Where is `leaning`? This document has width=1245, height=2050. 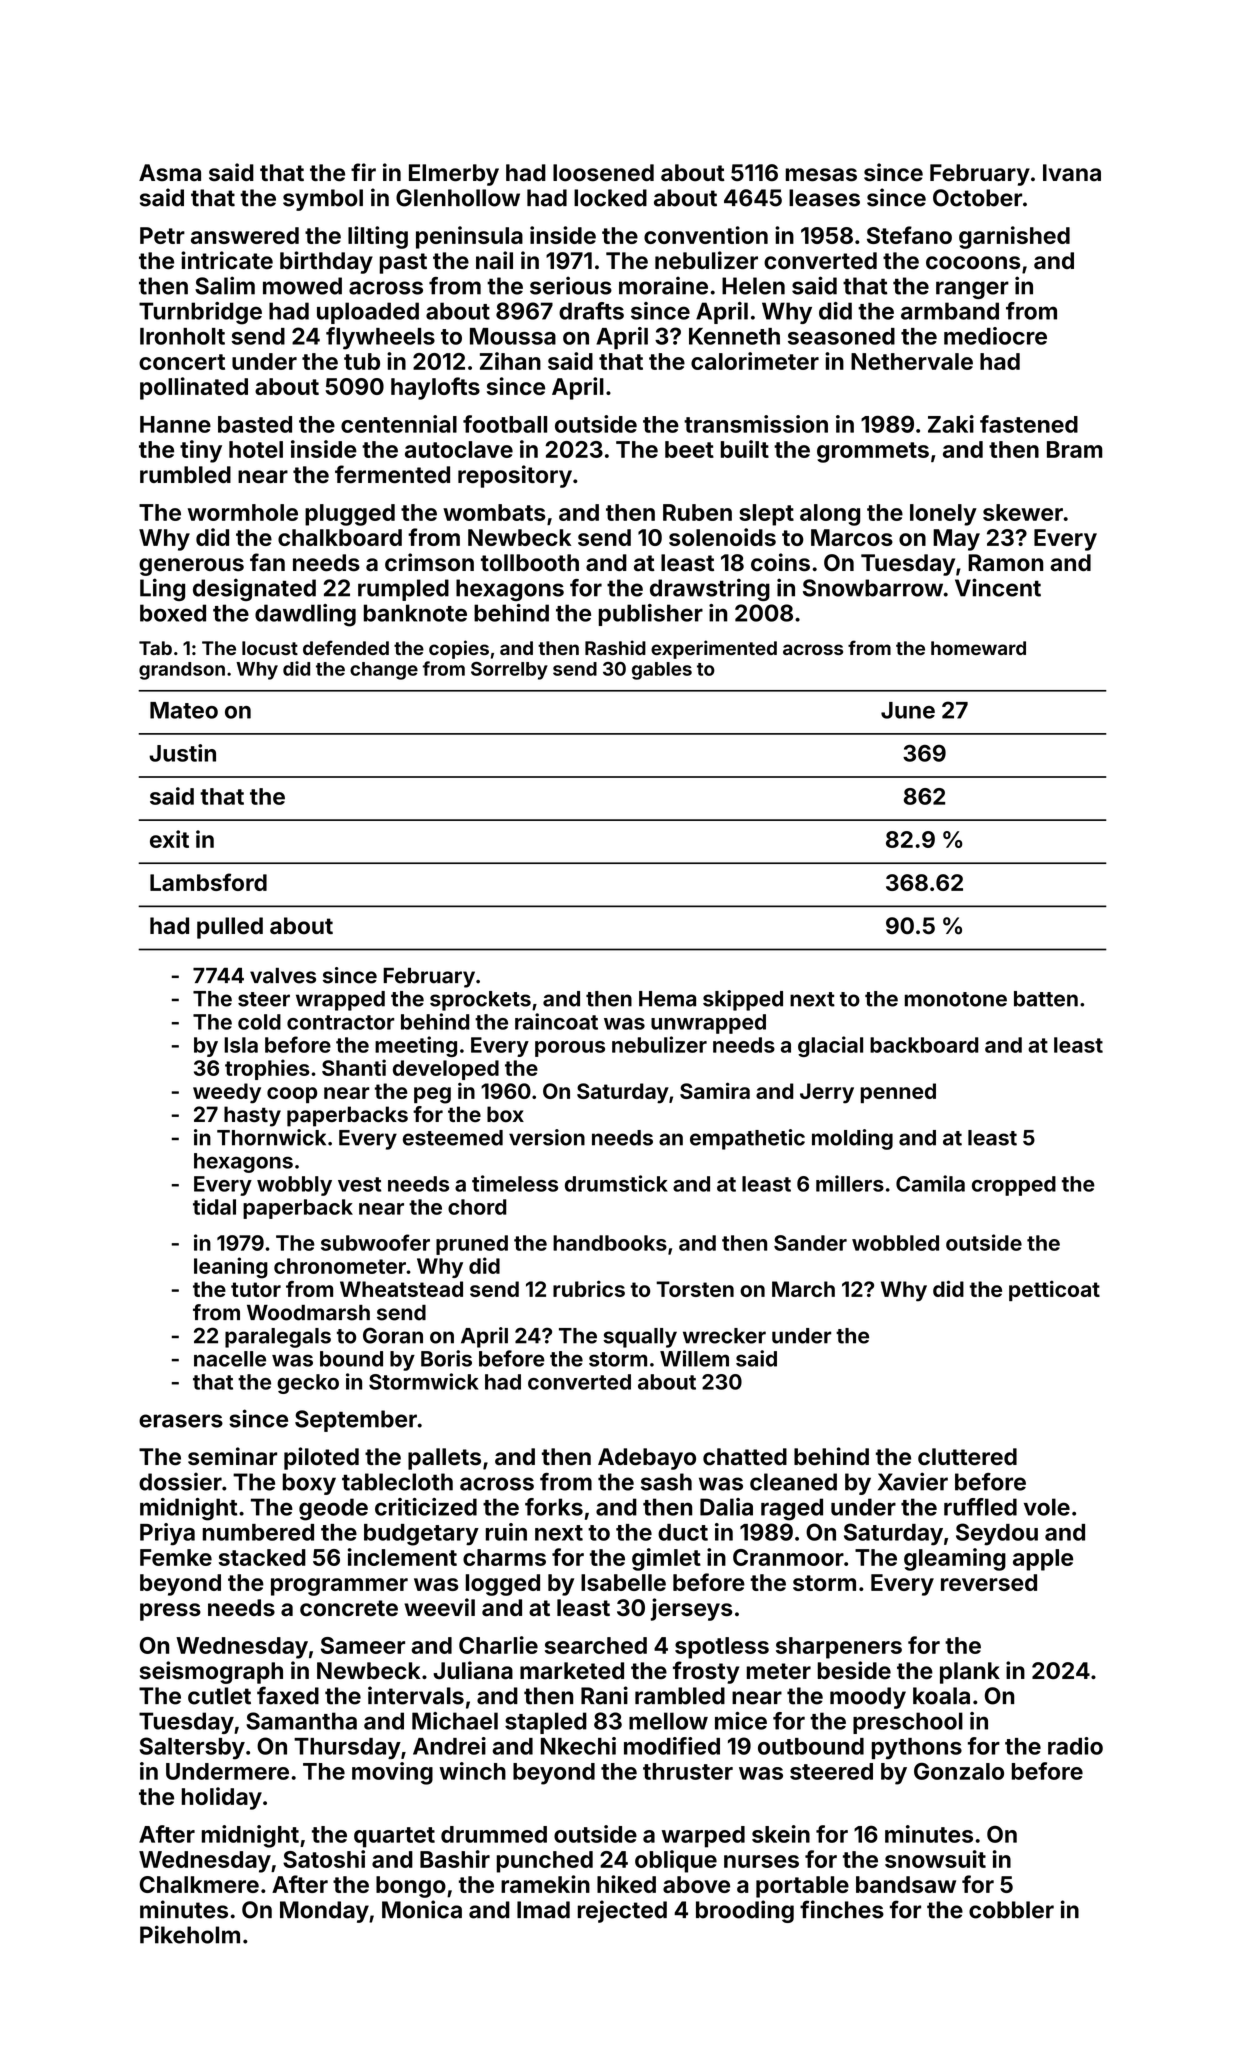
leaning is located at coordinates (231, 1268).
